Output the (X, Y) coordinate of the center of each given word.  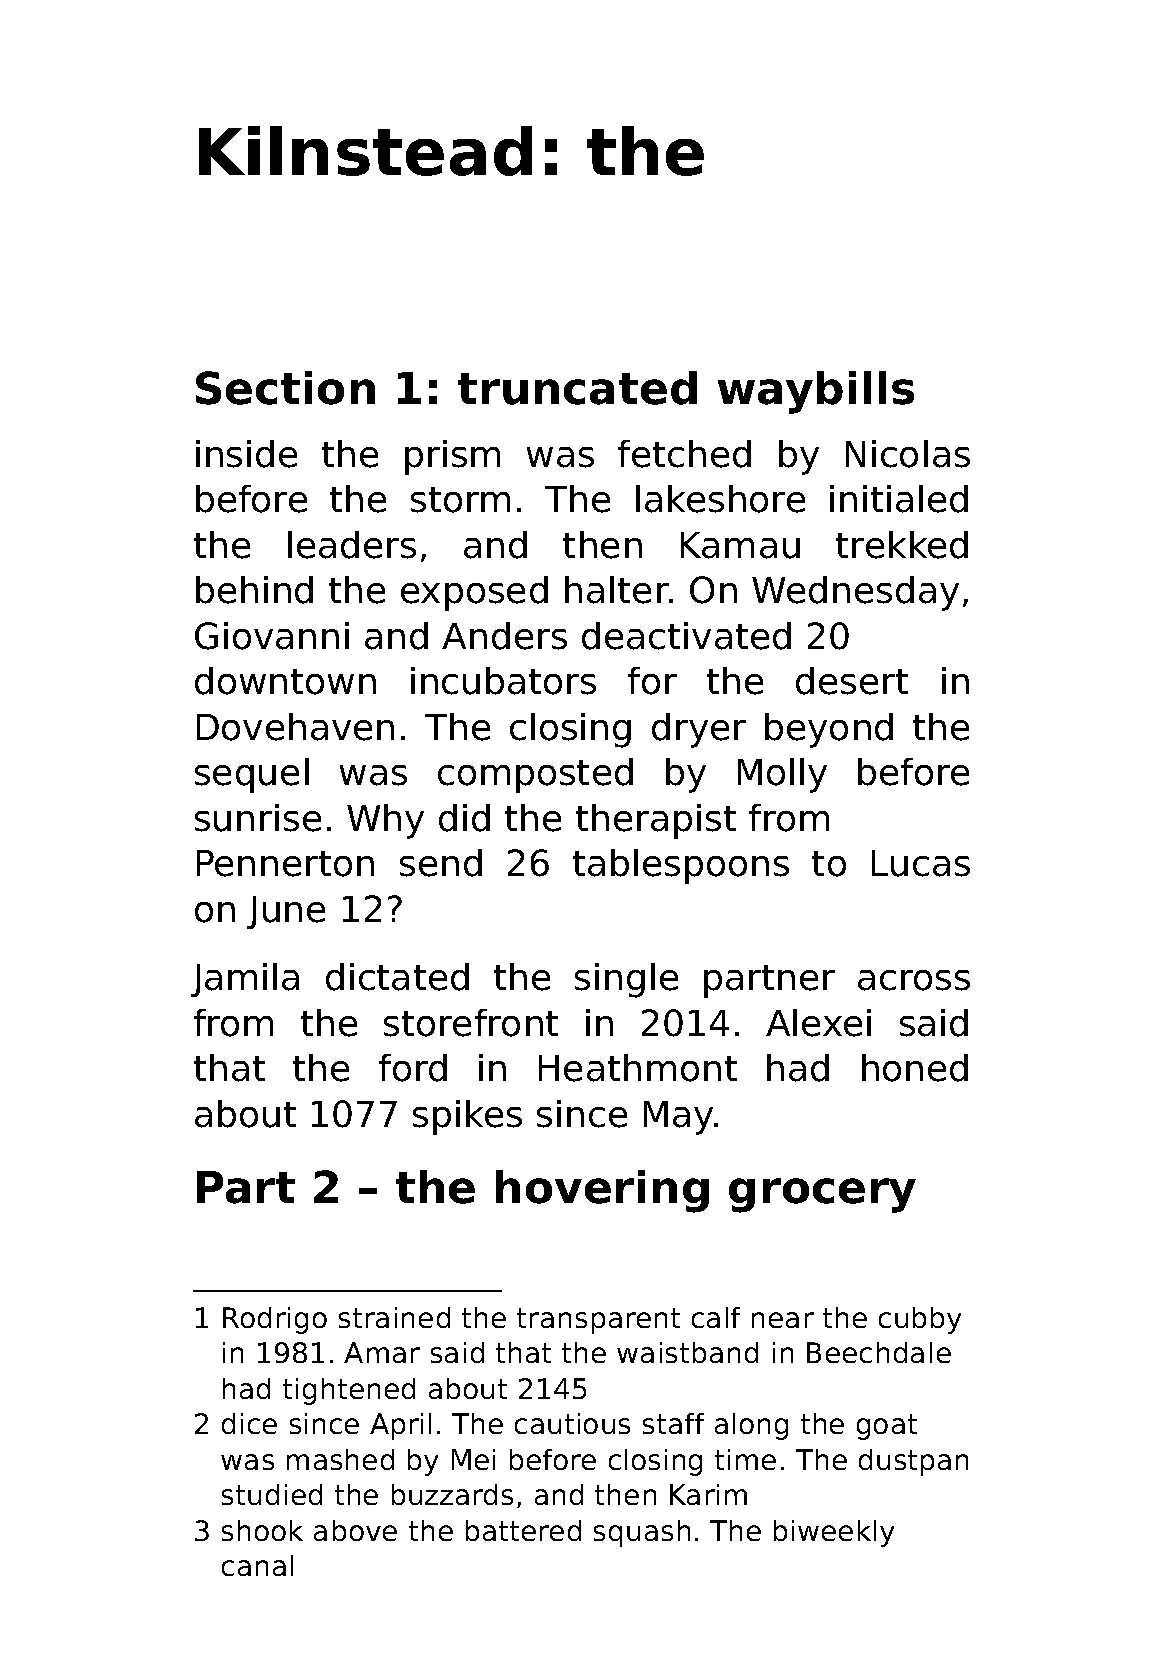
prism (452, 457)
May (678, 1118)
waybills (816, 392)
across (914, 980)
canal (257, 1565)
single (626, 980)
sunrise (258, 818)
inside (246, 454)
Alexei (818, 1023)
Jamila (245, 980)
